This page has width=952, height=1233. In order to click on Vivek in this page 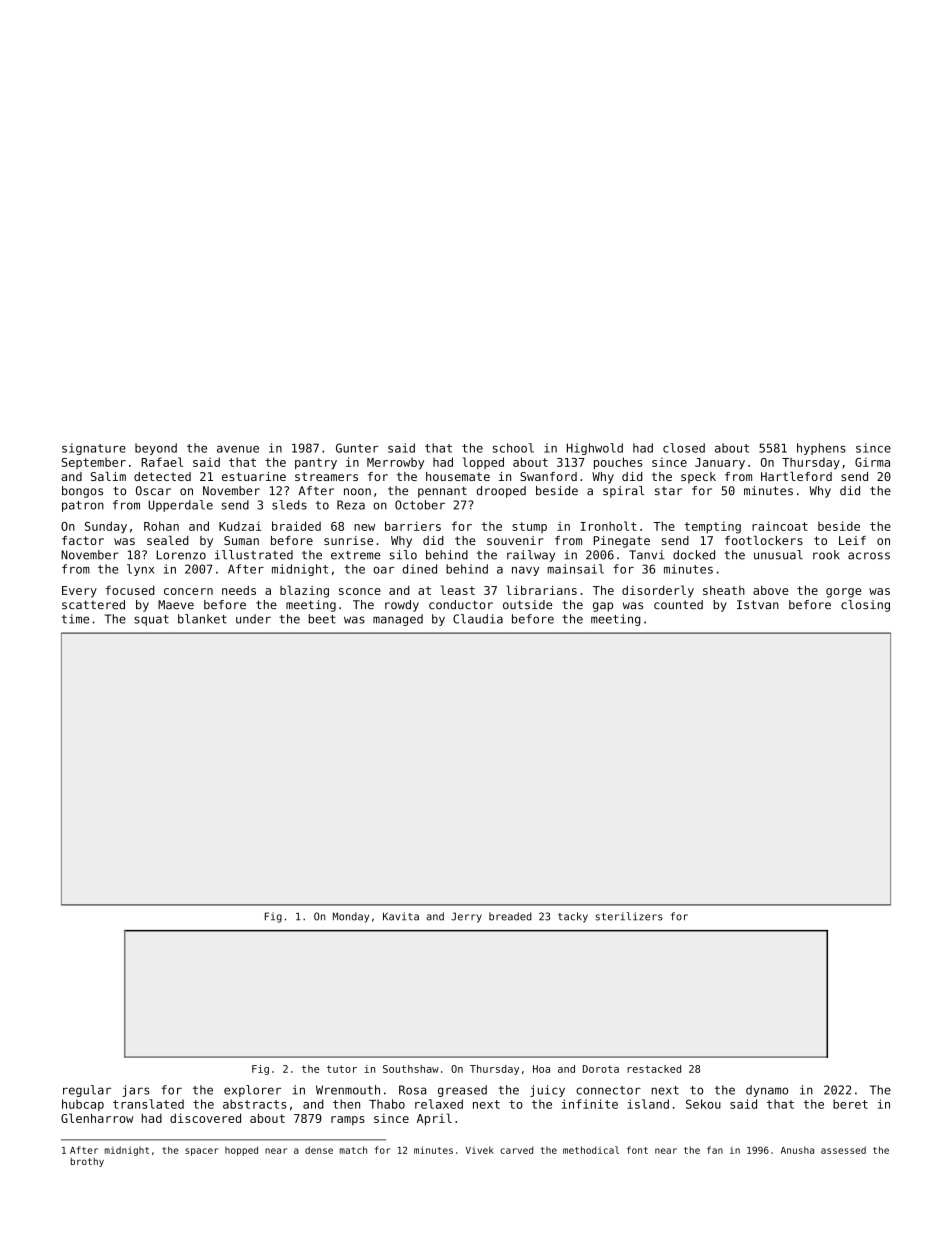, I will do `click(480, 1150)`.
